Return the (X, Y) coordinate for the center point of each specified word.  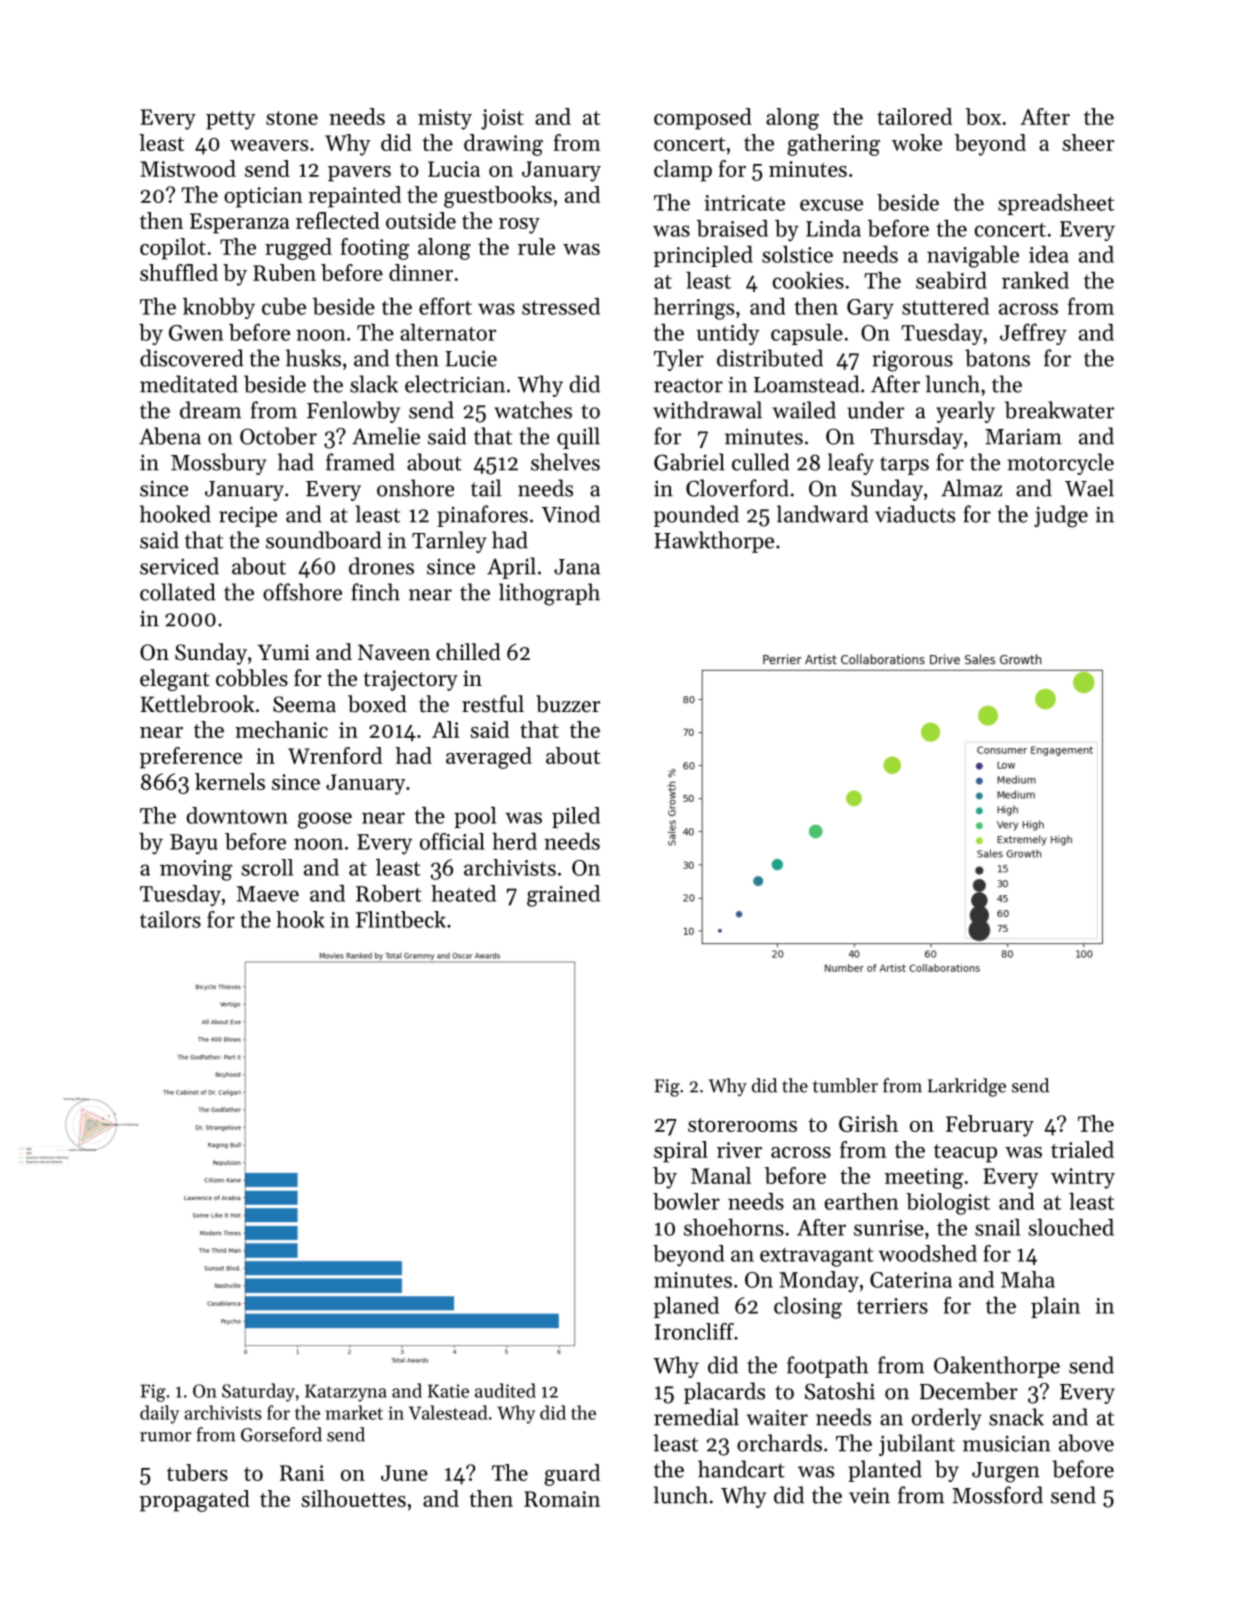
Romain (562, 1499)
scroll (267, 867)
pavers (359, 174)
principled (703, 256)
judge (1061, 516)
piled (576, 817)
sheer (1088, 142)
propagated (194, 1501)
